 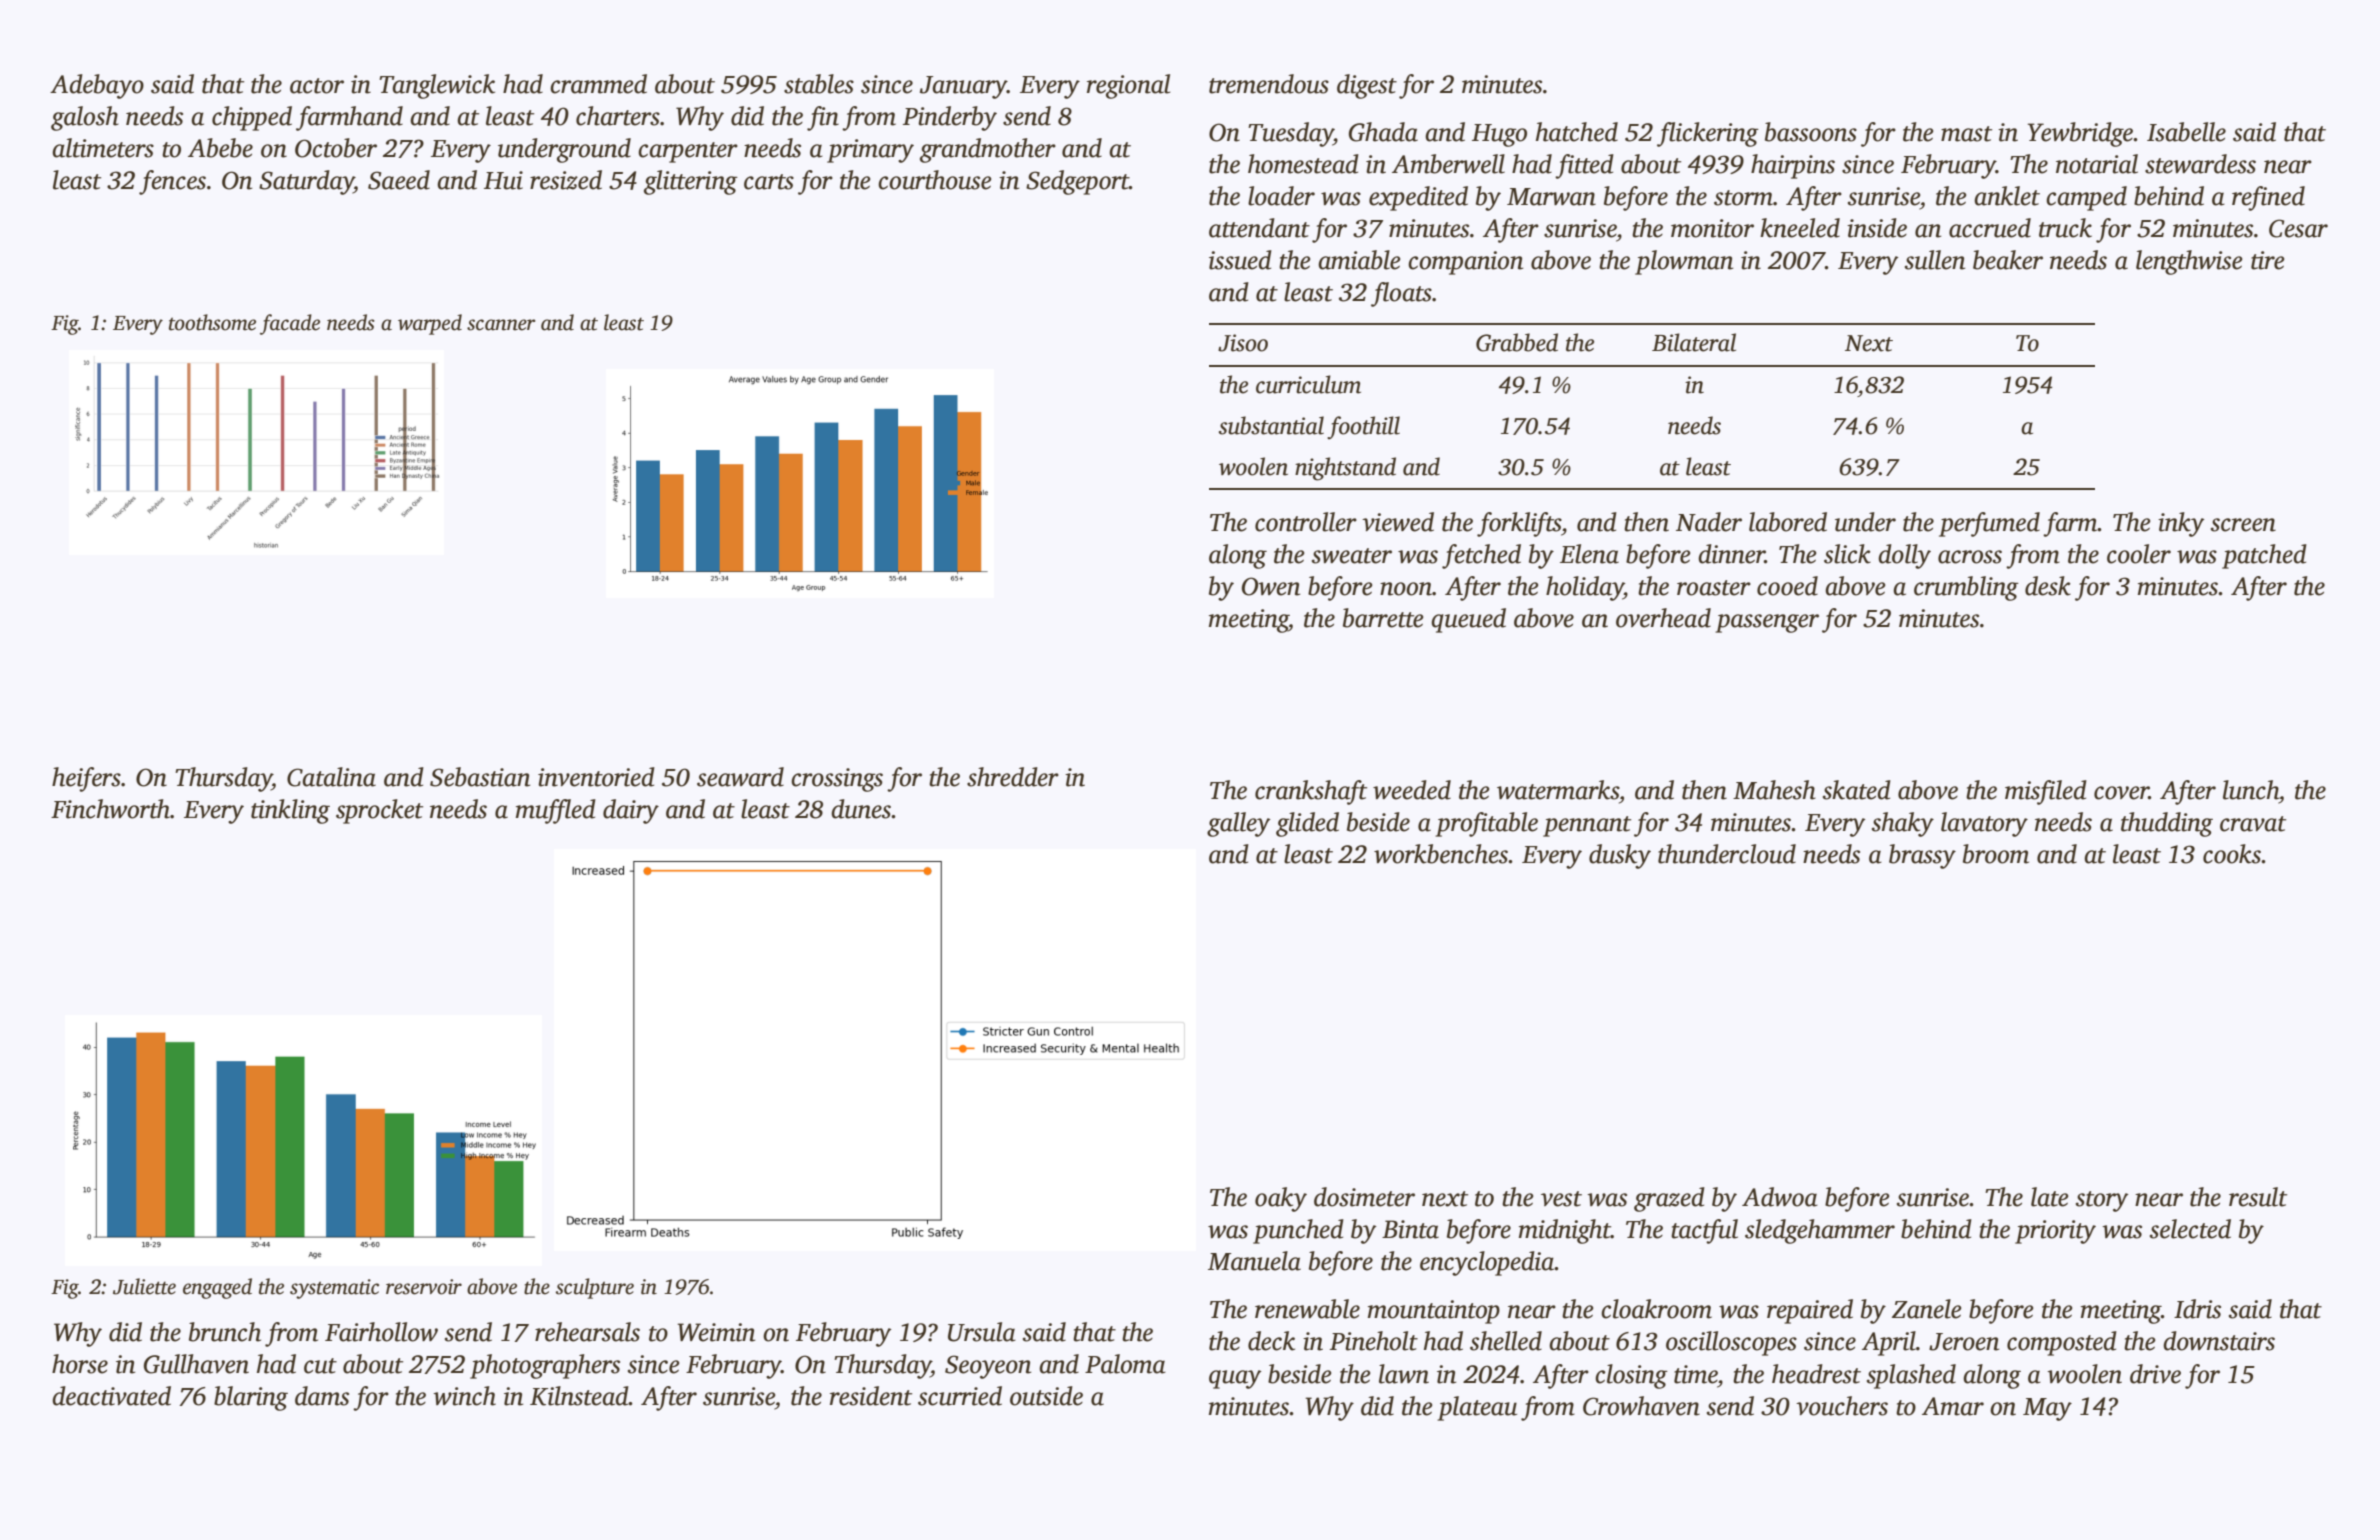 What do you see at coordinates (217, 1288) in the image?
I see `engaged` at bounding box center [217, 1288].
